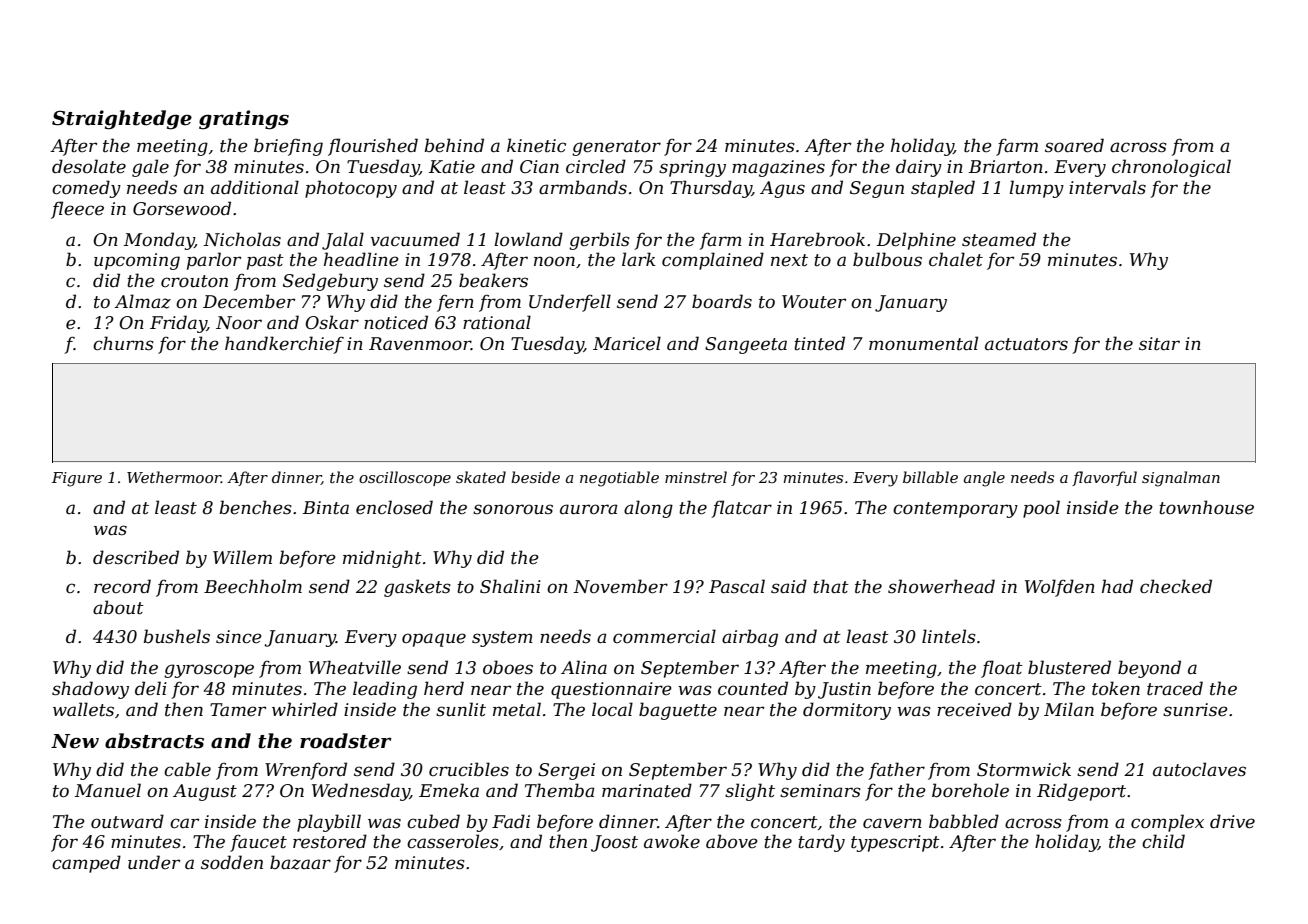 The width and height of the screenshot is (1308, 924). What do you see at coordinates (974, 709) in the screenshot?
I see `received` at bounding box center [974, 709].
